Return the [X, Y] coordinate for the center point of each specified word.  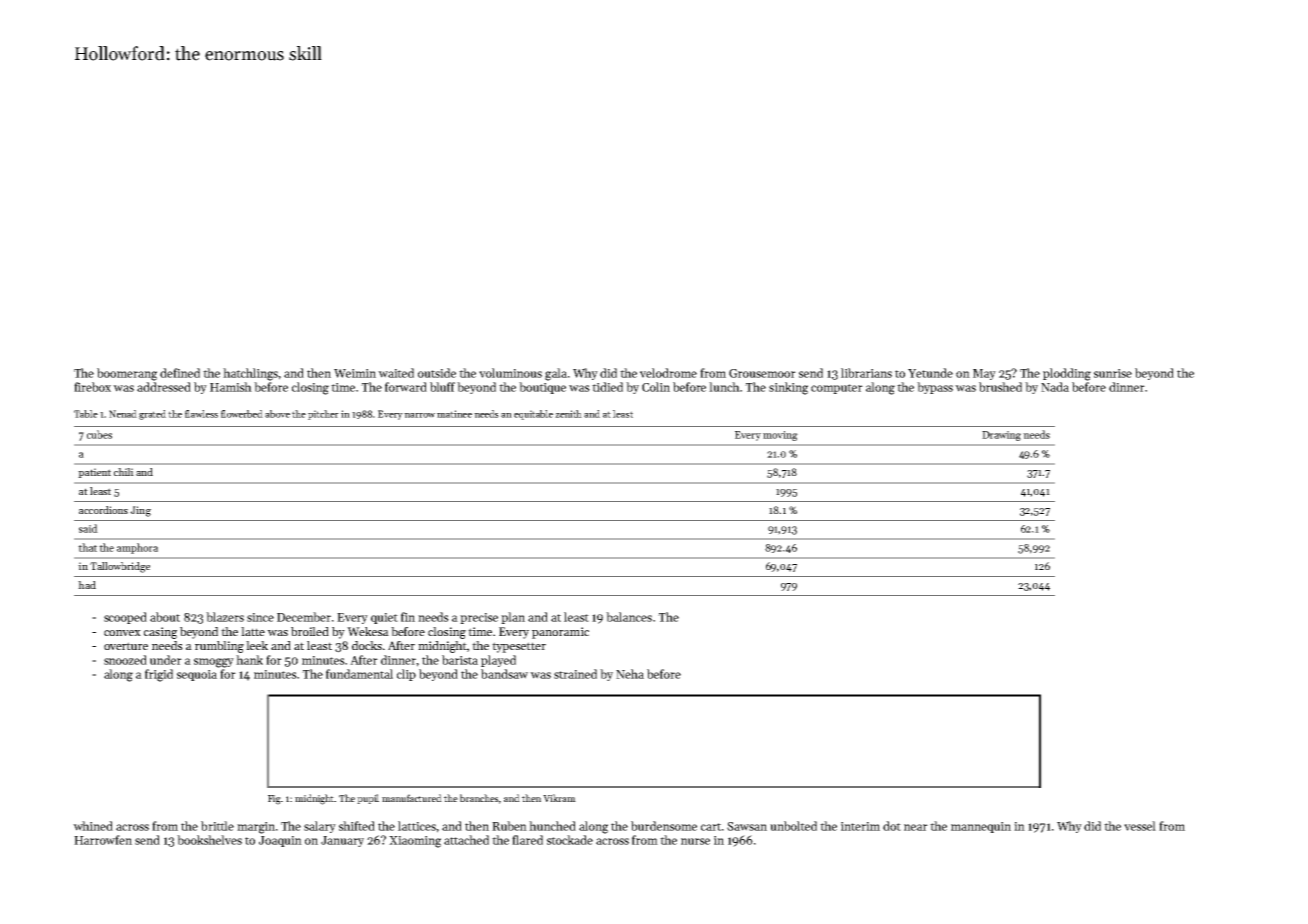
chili [124, 472]
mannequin [981, 827]
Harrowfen [103, 840]
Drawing [1001, 436]
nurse [695, 841]
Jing [140, 511]
